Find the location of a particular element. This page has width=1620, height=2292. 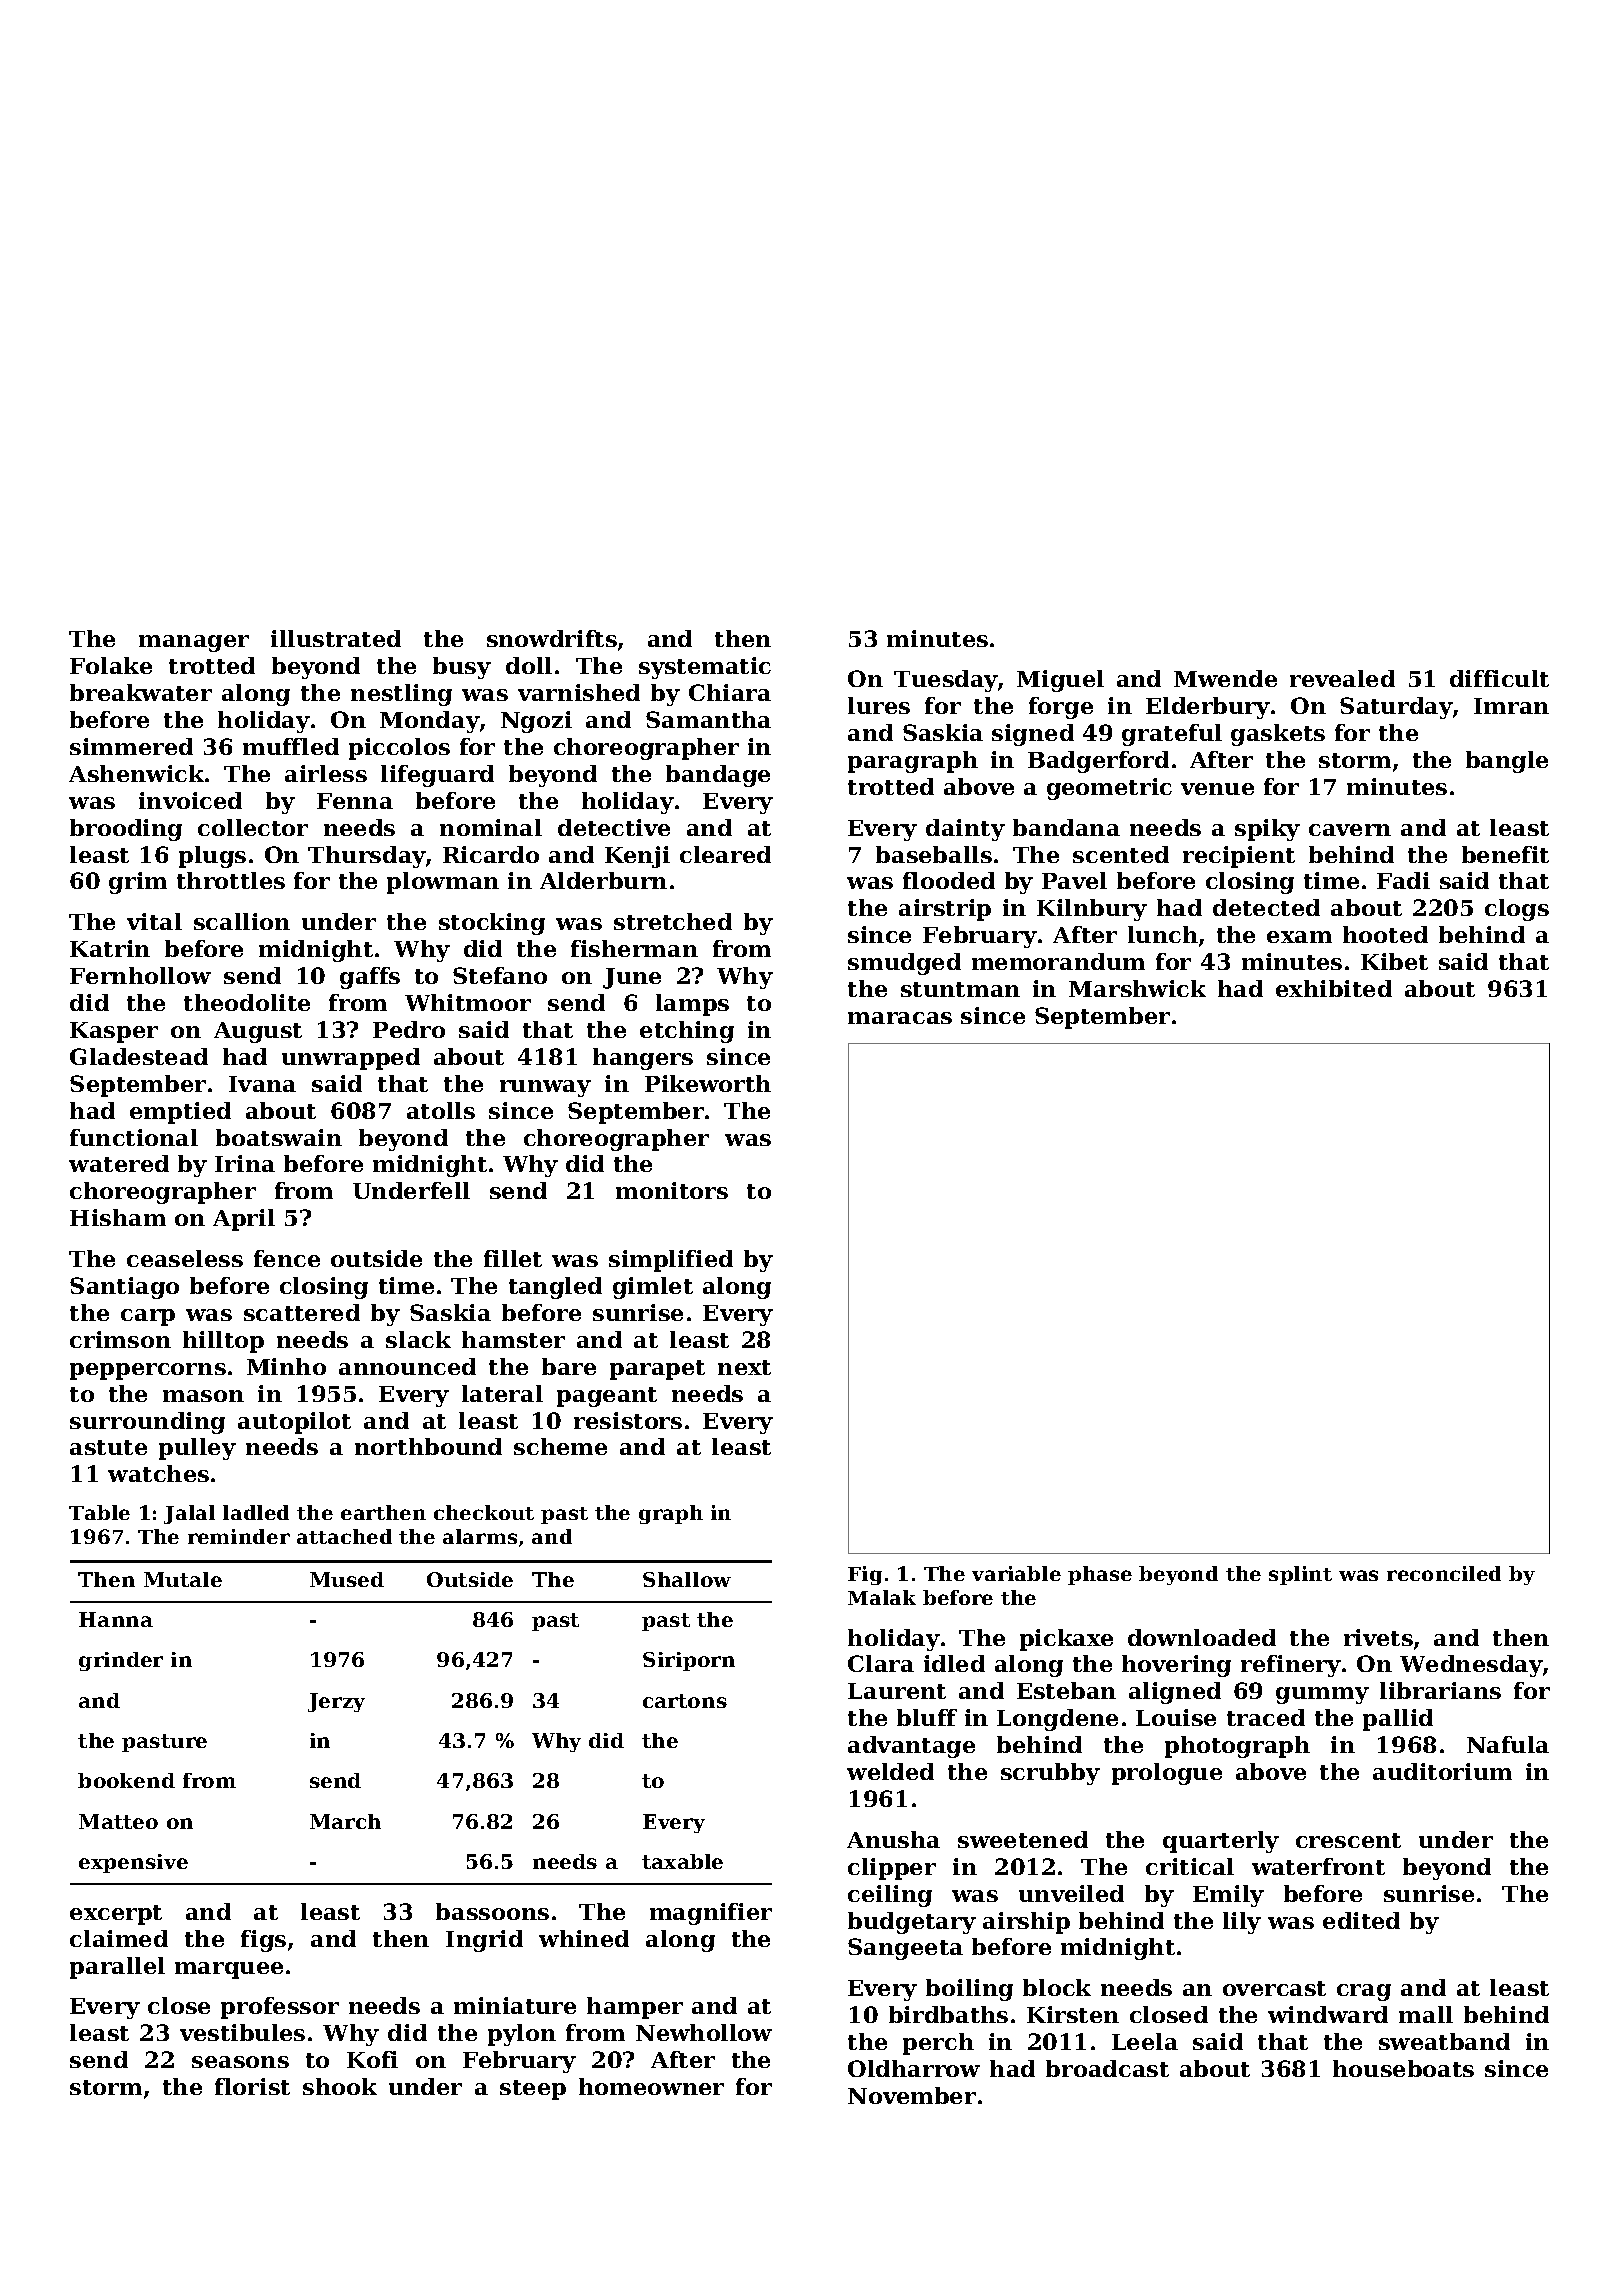

baseballs is located at coordinates (934, 854).
